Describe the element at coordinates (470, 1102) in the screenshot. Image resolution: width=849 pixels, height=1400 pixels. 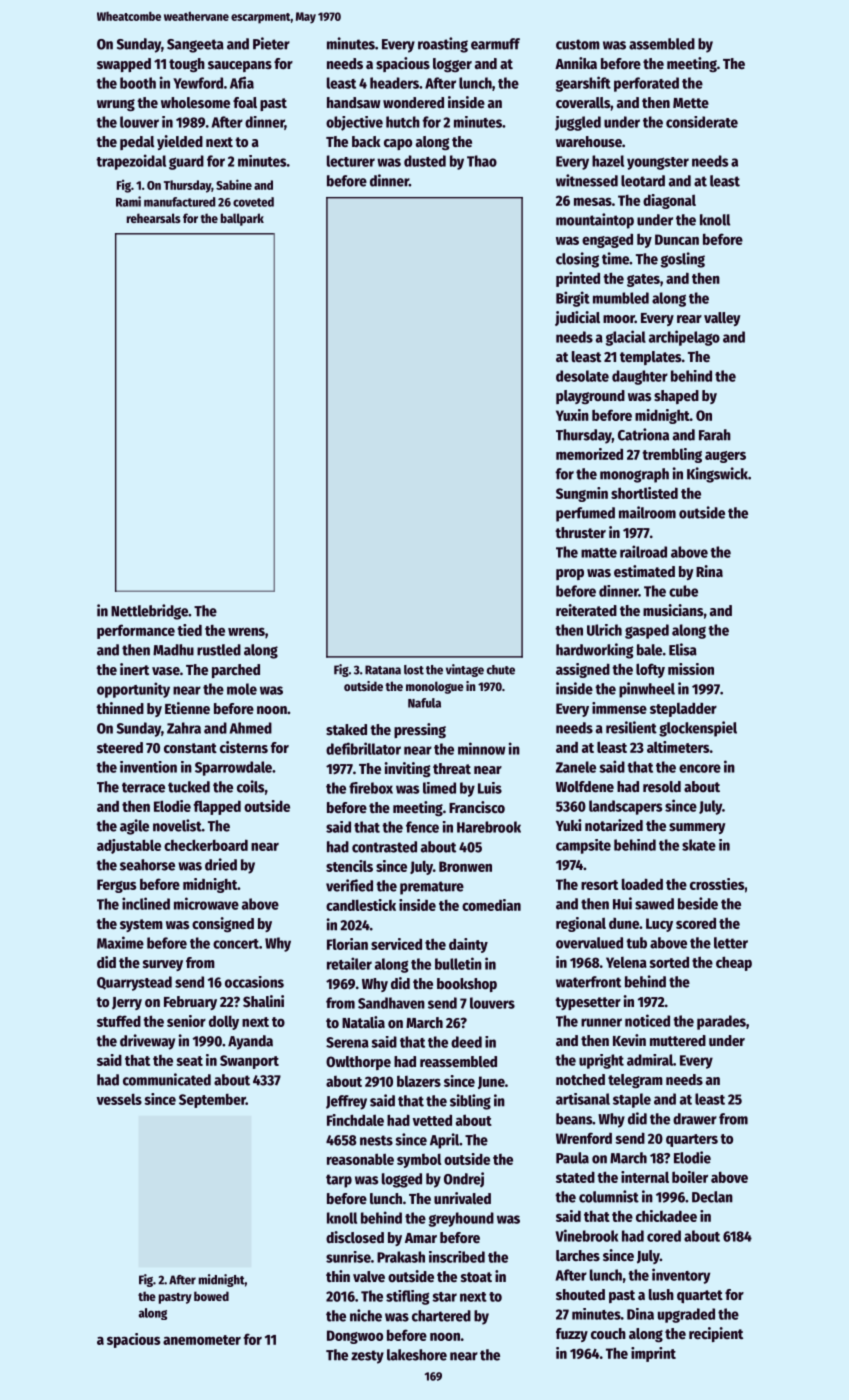
I see `sibling` at that location.
